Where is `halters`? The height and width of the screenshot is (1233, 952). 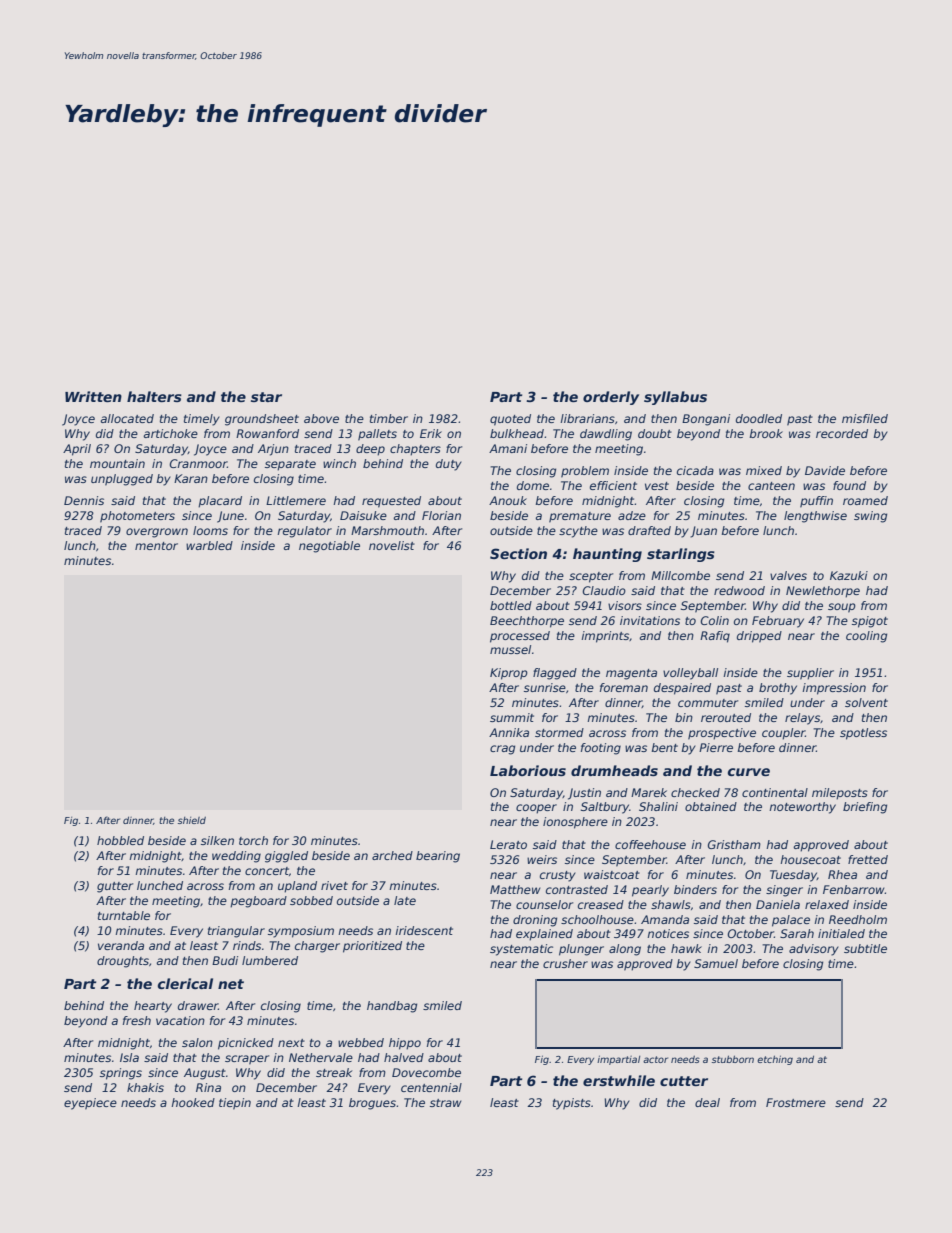 halters is located at coordinates (154, 396).
